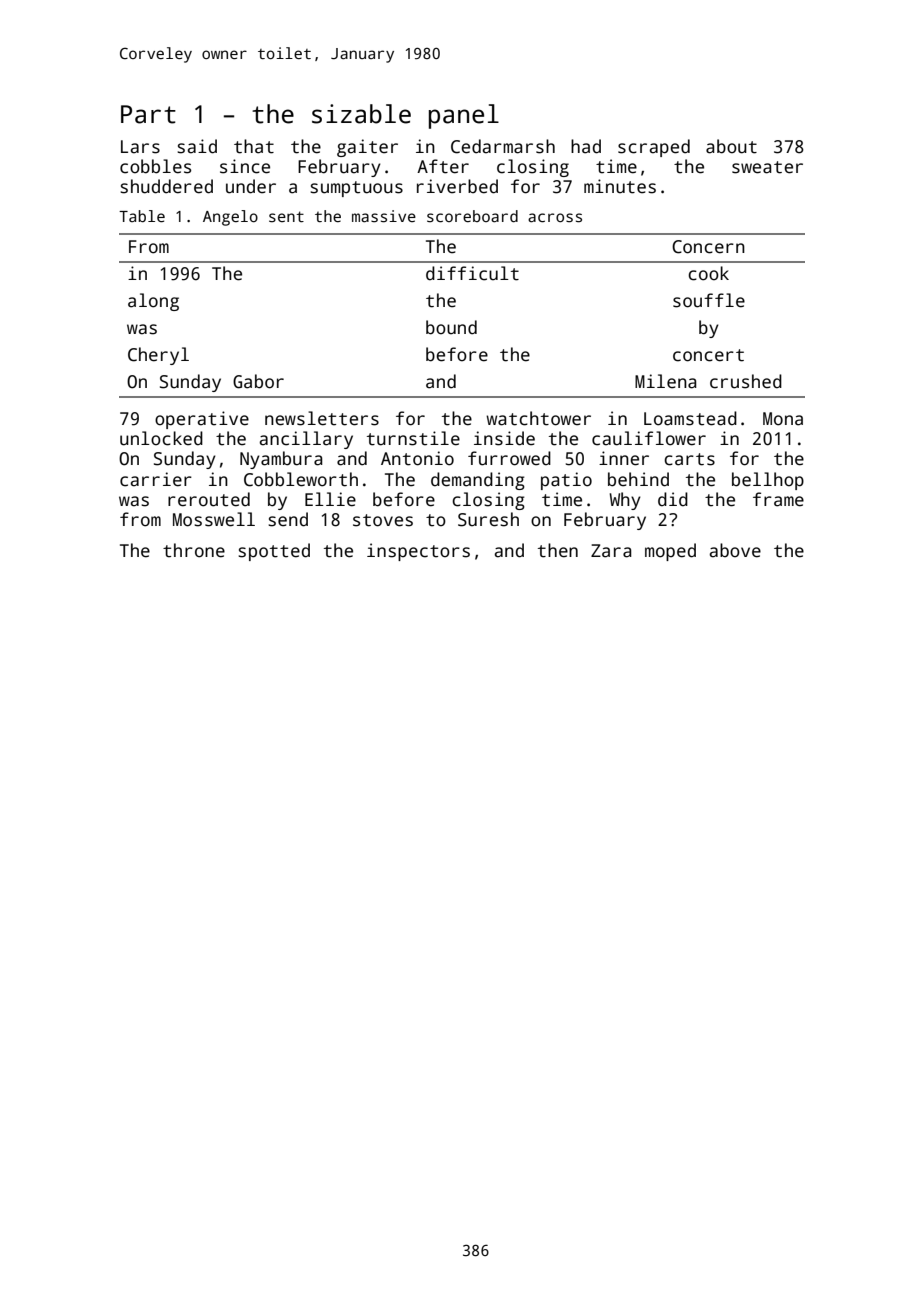 This screenshot has height=1314, width=924. I want to click on cauliflower, so click(649, 438).
